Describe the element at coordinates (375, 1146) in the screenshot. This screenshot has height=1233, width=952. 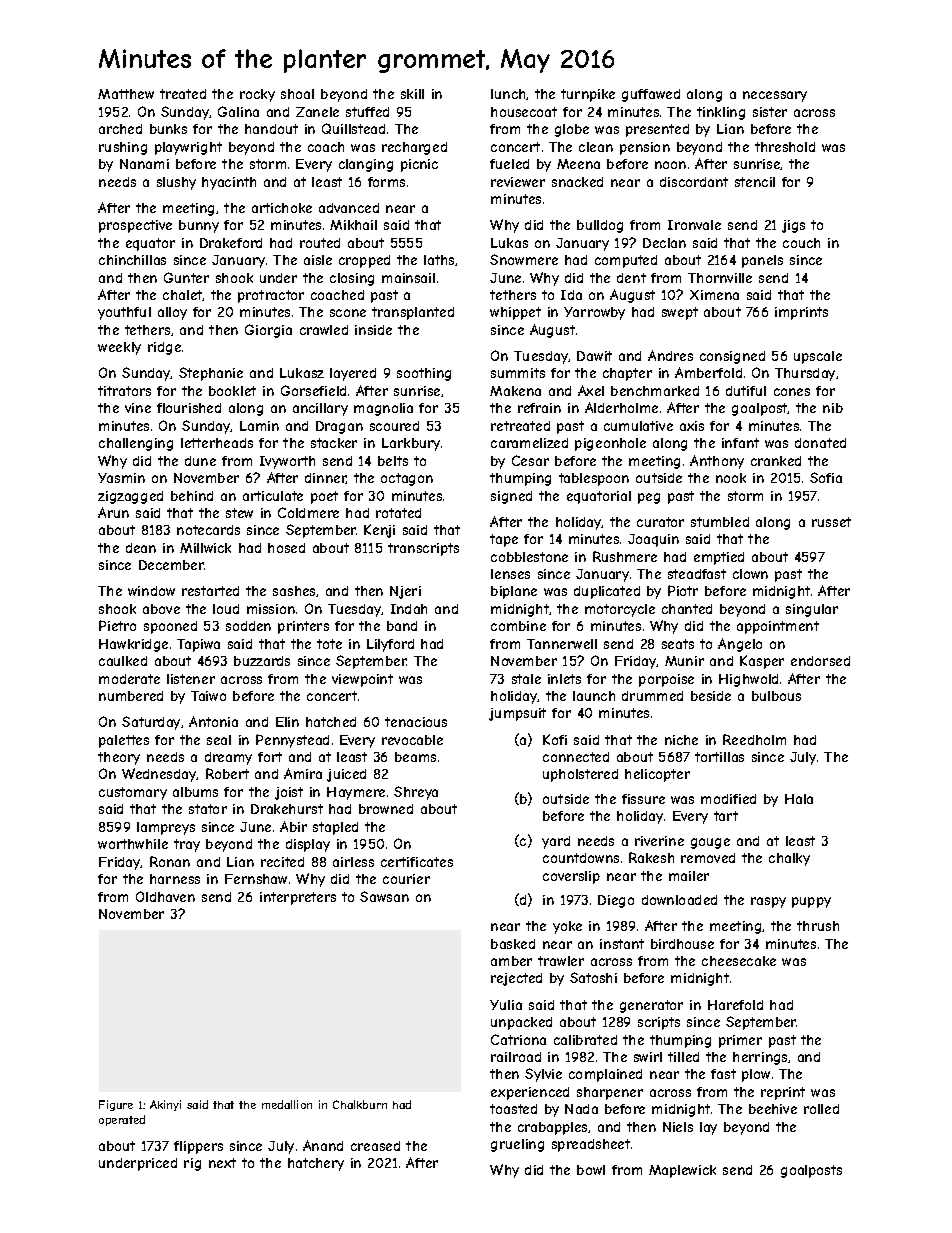
I see `creased` at that location.
